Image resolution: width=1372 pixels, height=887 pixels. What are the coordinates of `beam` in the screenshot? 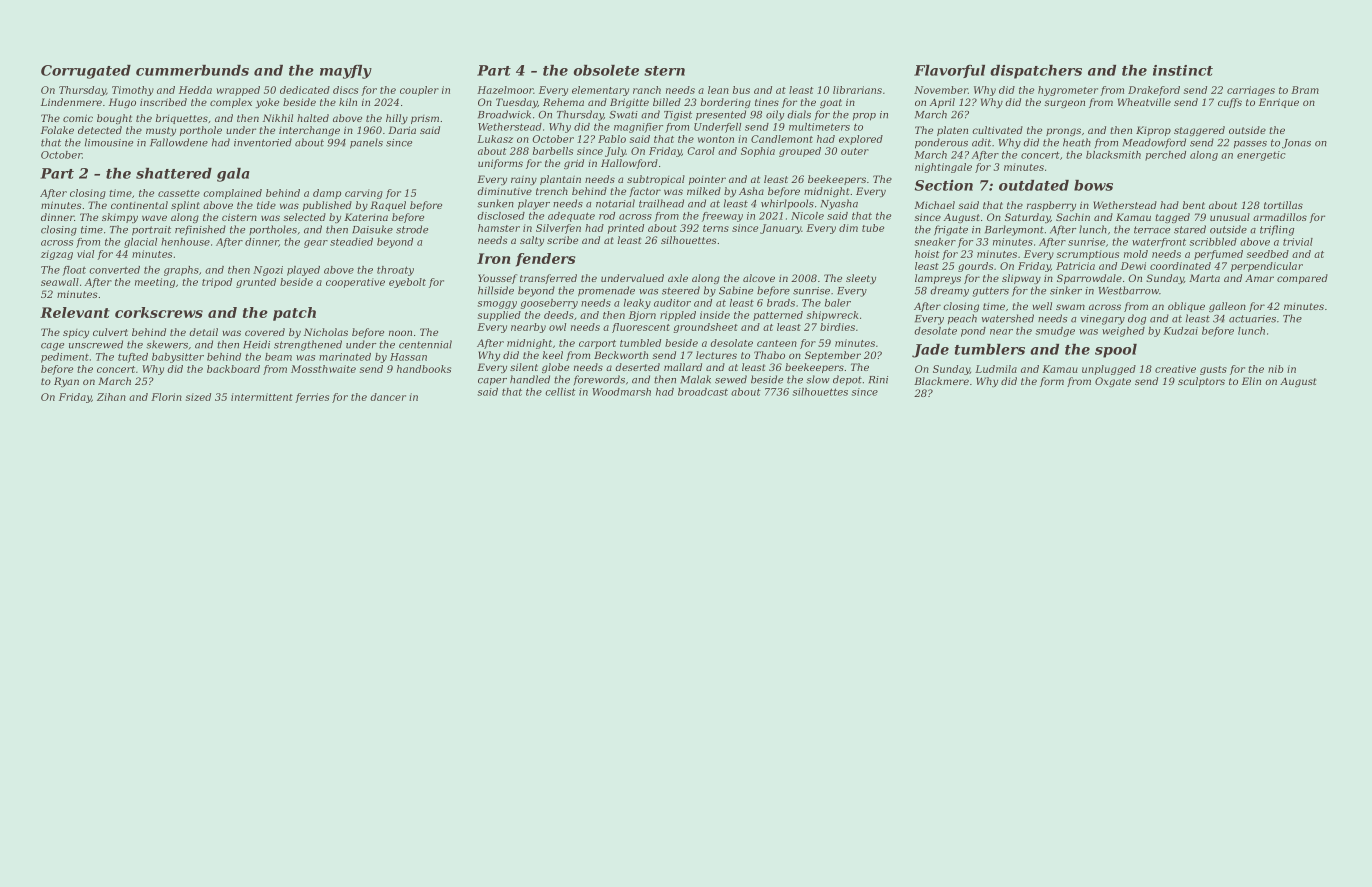 It's located at (278, 357).
